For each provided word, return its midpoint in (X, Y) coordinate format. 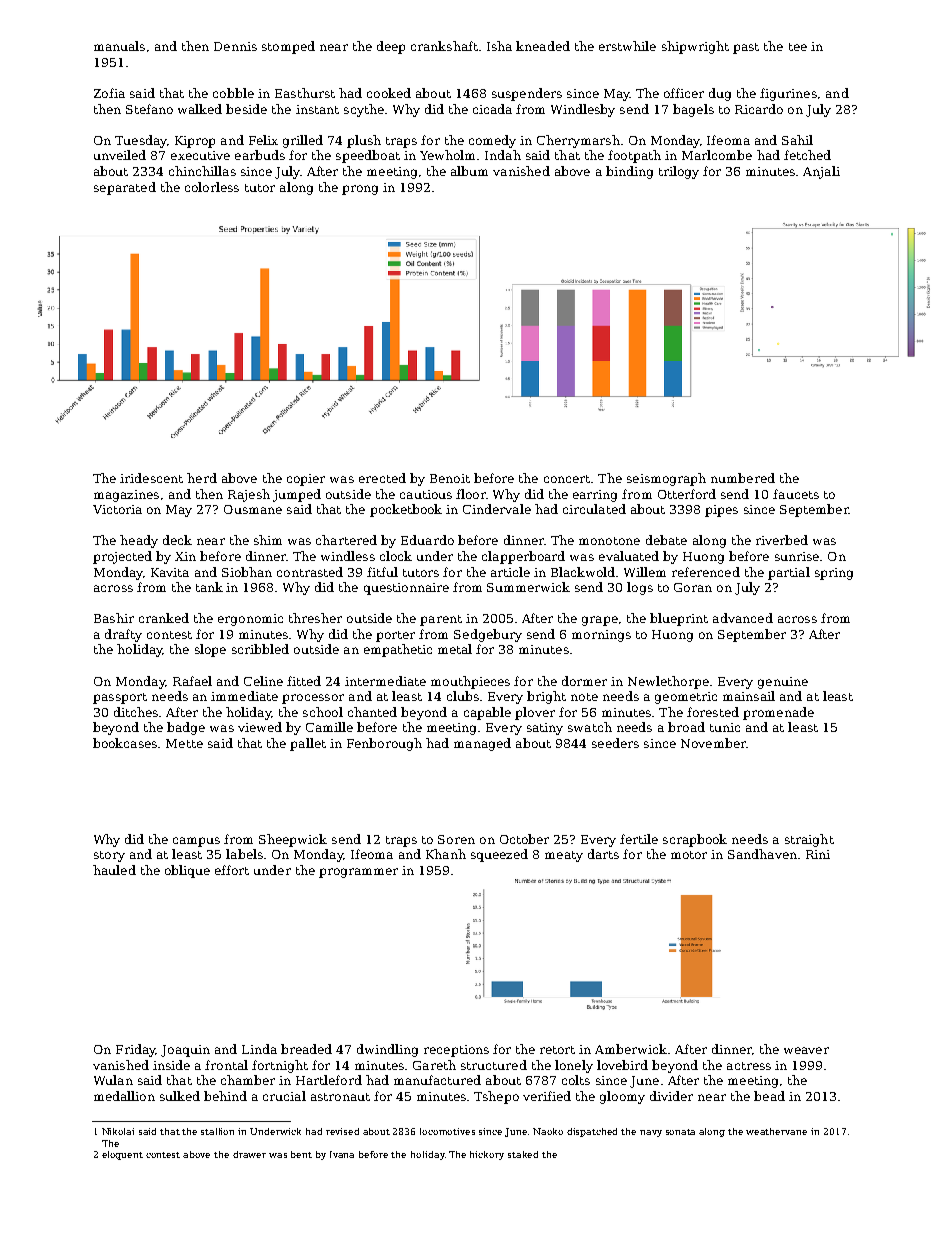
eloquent (122, 1155)
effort (232, 870)
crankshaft (444, 46)
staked (523, 1154)
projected (122, 557)
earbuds (260, 155)
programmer (358, 873)
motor (689, 855)
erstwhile (627, 46)
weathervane (776, 1131)
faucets (796, 494)
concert (567, 479)
